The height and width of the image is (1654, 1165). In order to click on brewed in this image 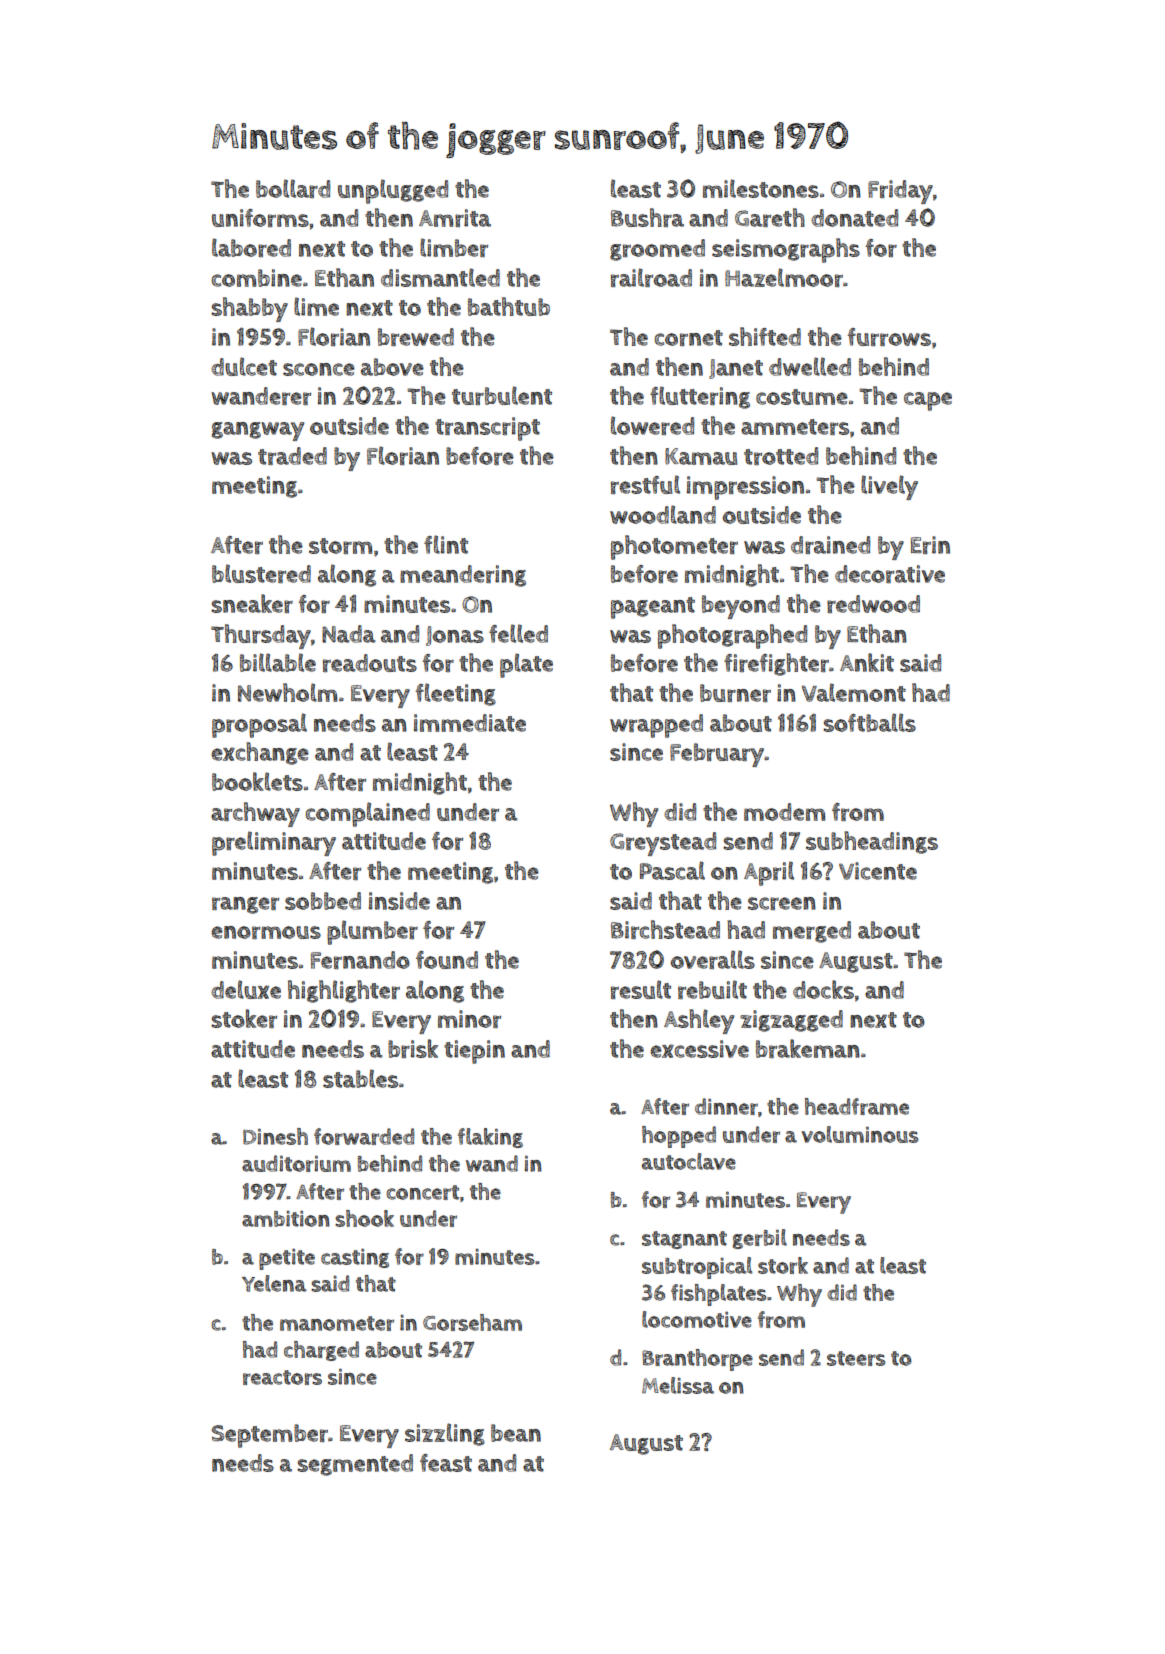, I will do `click(416, 337)`.
